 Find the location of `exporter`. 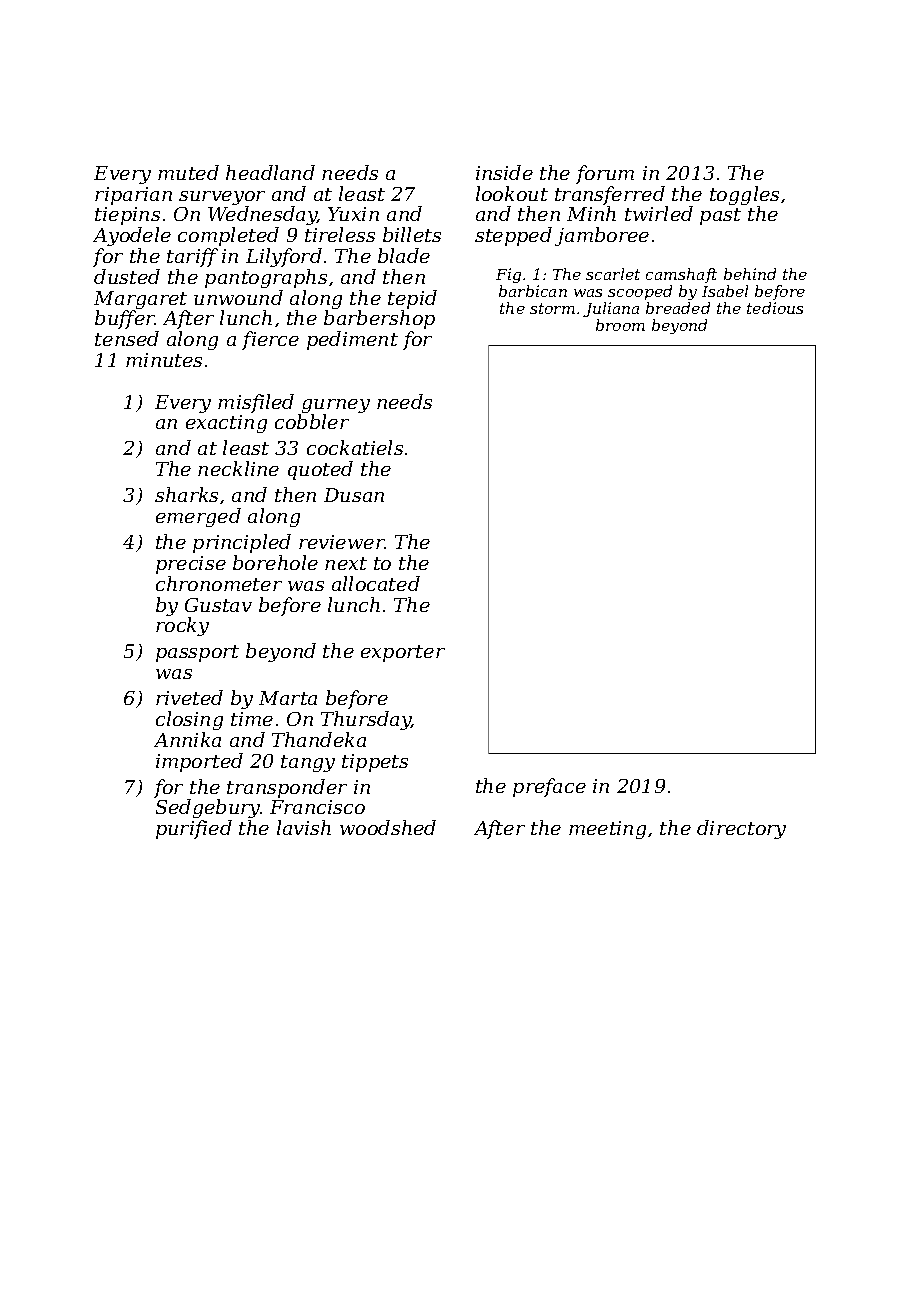

exporter is located at coordinates (403, 653).
